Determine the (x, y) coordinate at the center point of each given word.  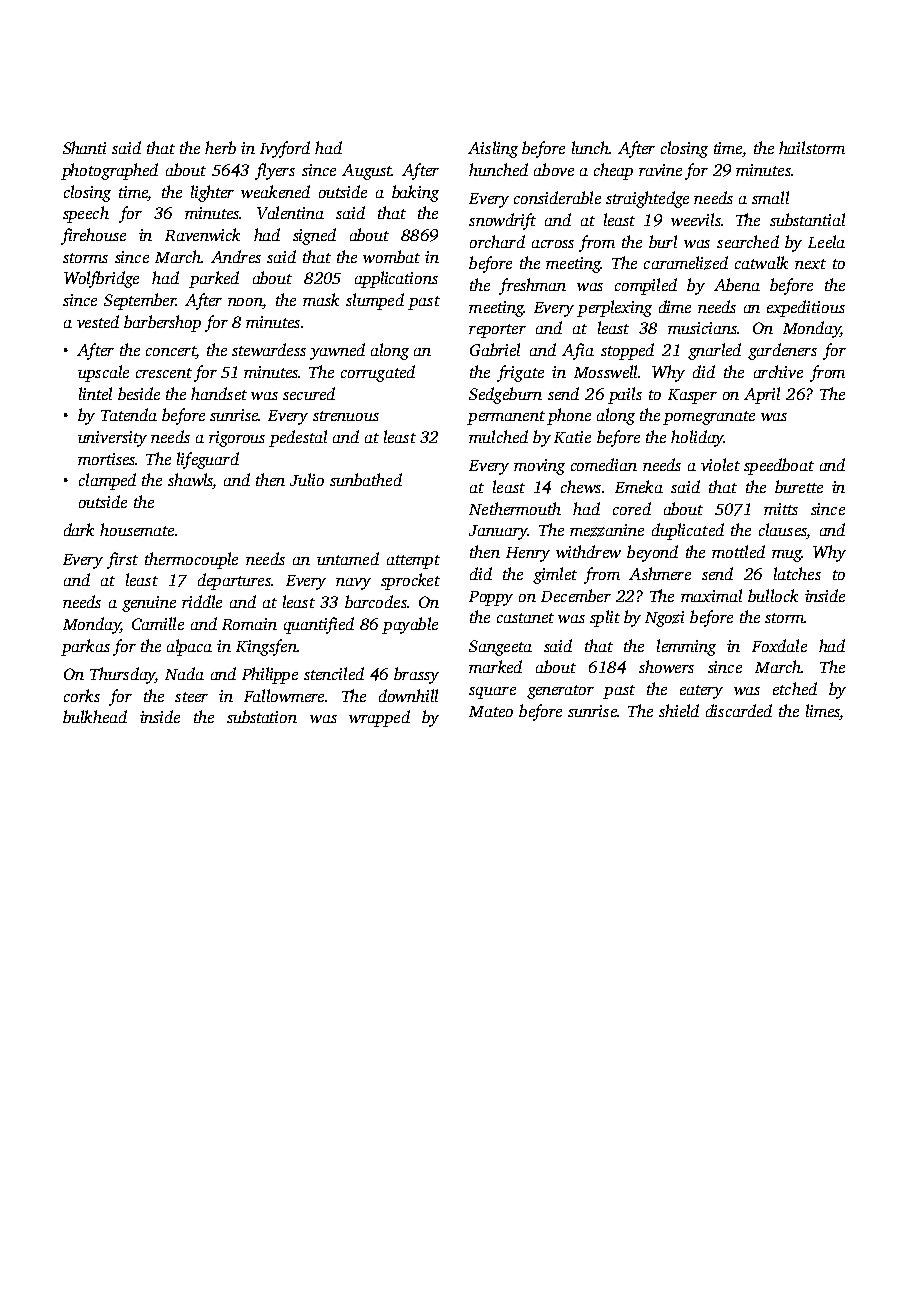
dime (675, 306)
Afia (578, 351)
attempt (413, 562)
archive (778, 371)
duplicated (688, 531)
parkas (85, 647)
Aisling (493, 149)
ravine (660, 170)
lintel (95, 393)
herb (220, 147)
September (140, 301)
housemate (137, 529)
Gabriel (495, 349)
